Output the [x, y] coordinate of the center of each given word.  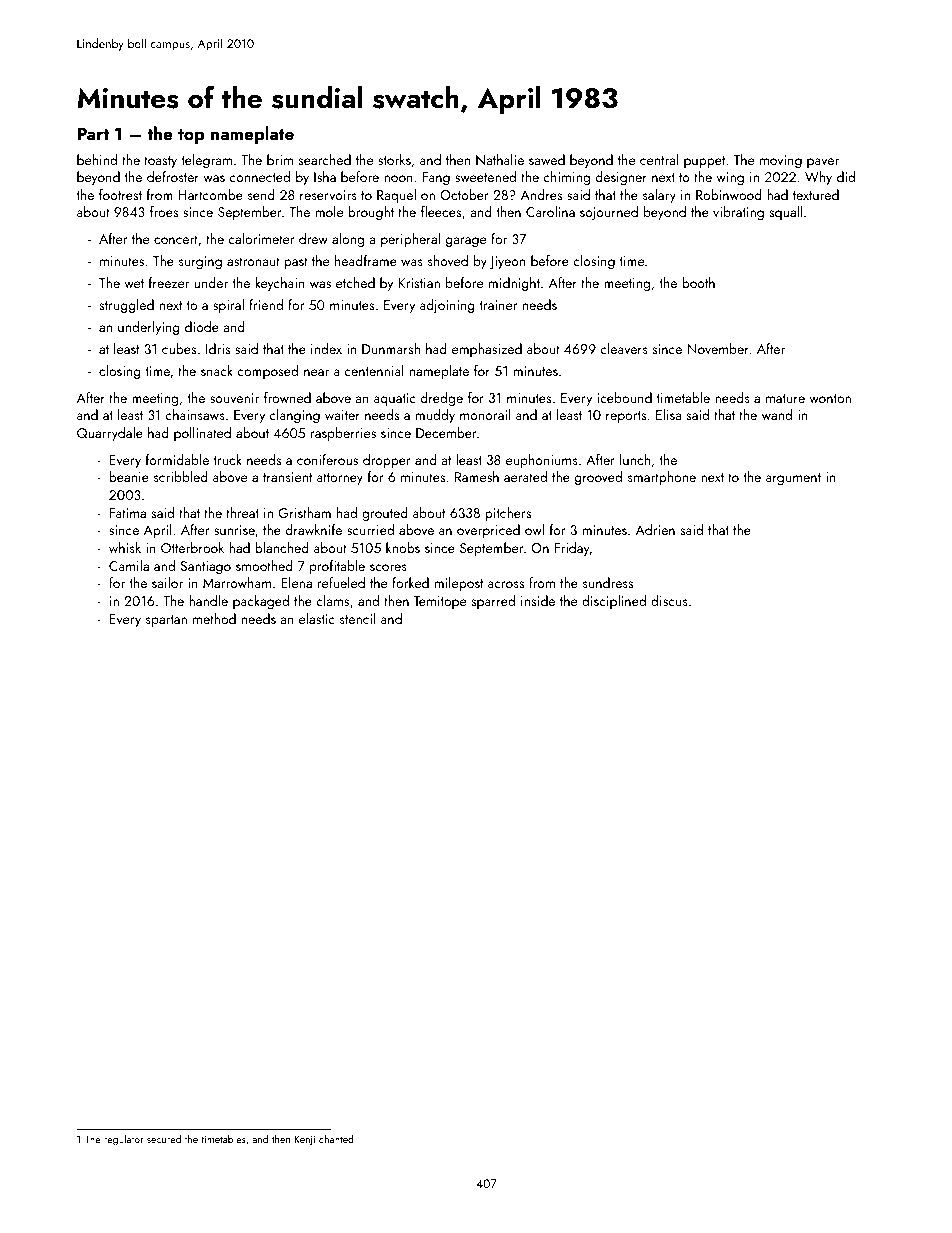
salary [659, 196]
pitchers [508, 514]
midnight [514, 284]
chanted [336, 1139]
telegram [206, 161]
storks [394, 159]
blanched [282, 547]
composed [267, 372]
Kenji [305, 1140]
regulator [124, 1140]
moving [781, 161]
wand [777, 414]
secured [164, 1139]
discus [669, 600]
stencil [358, 618]
